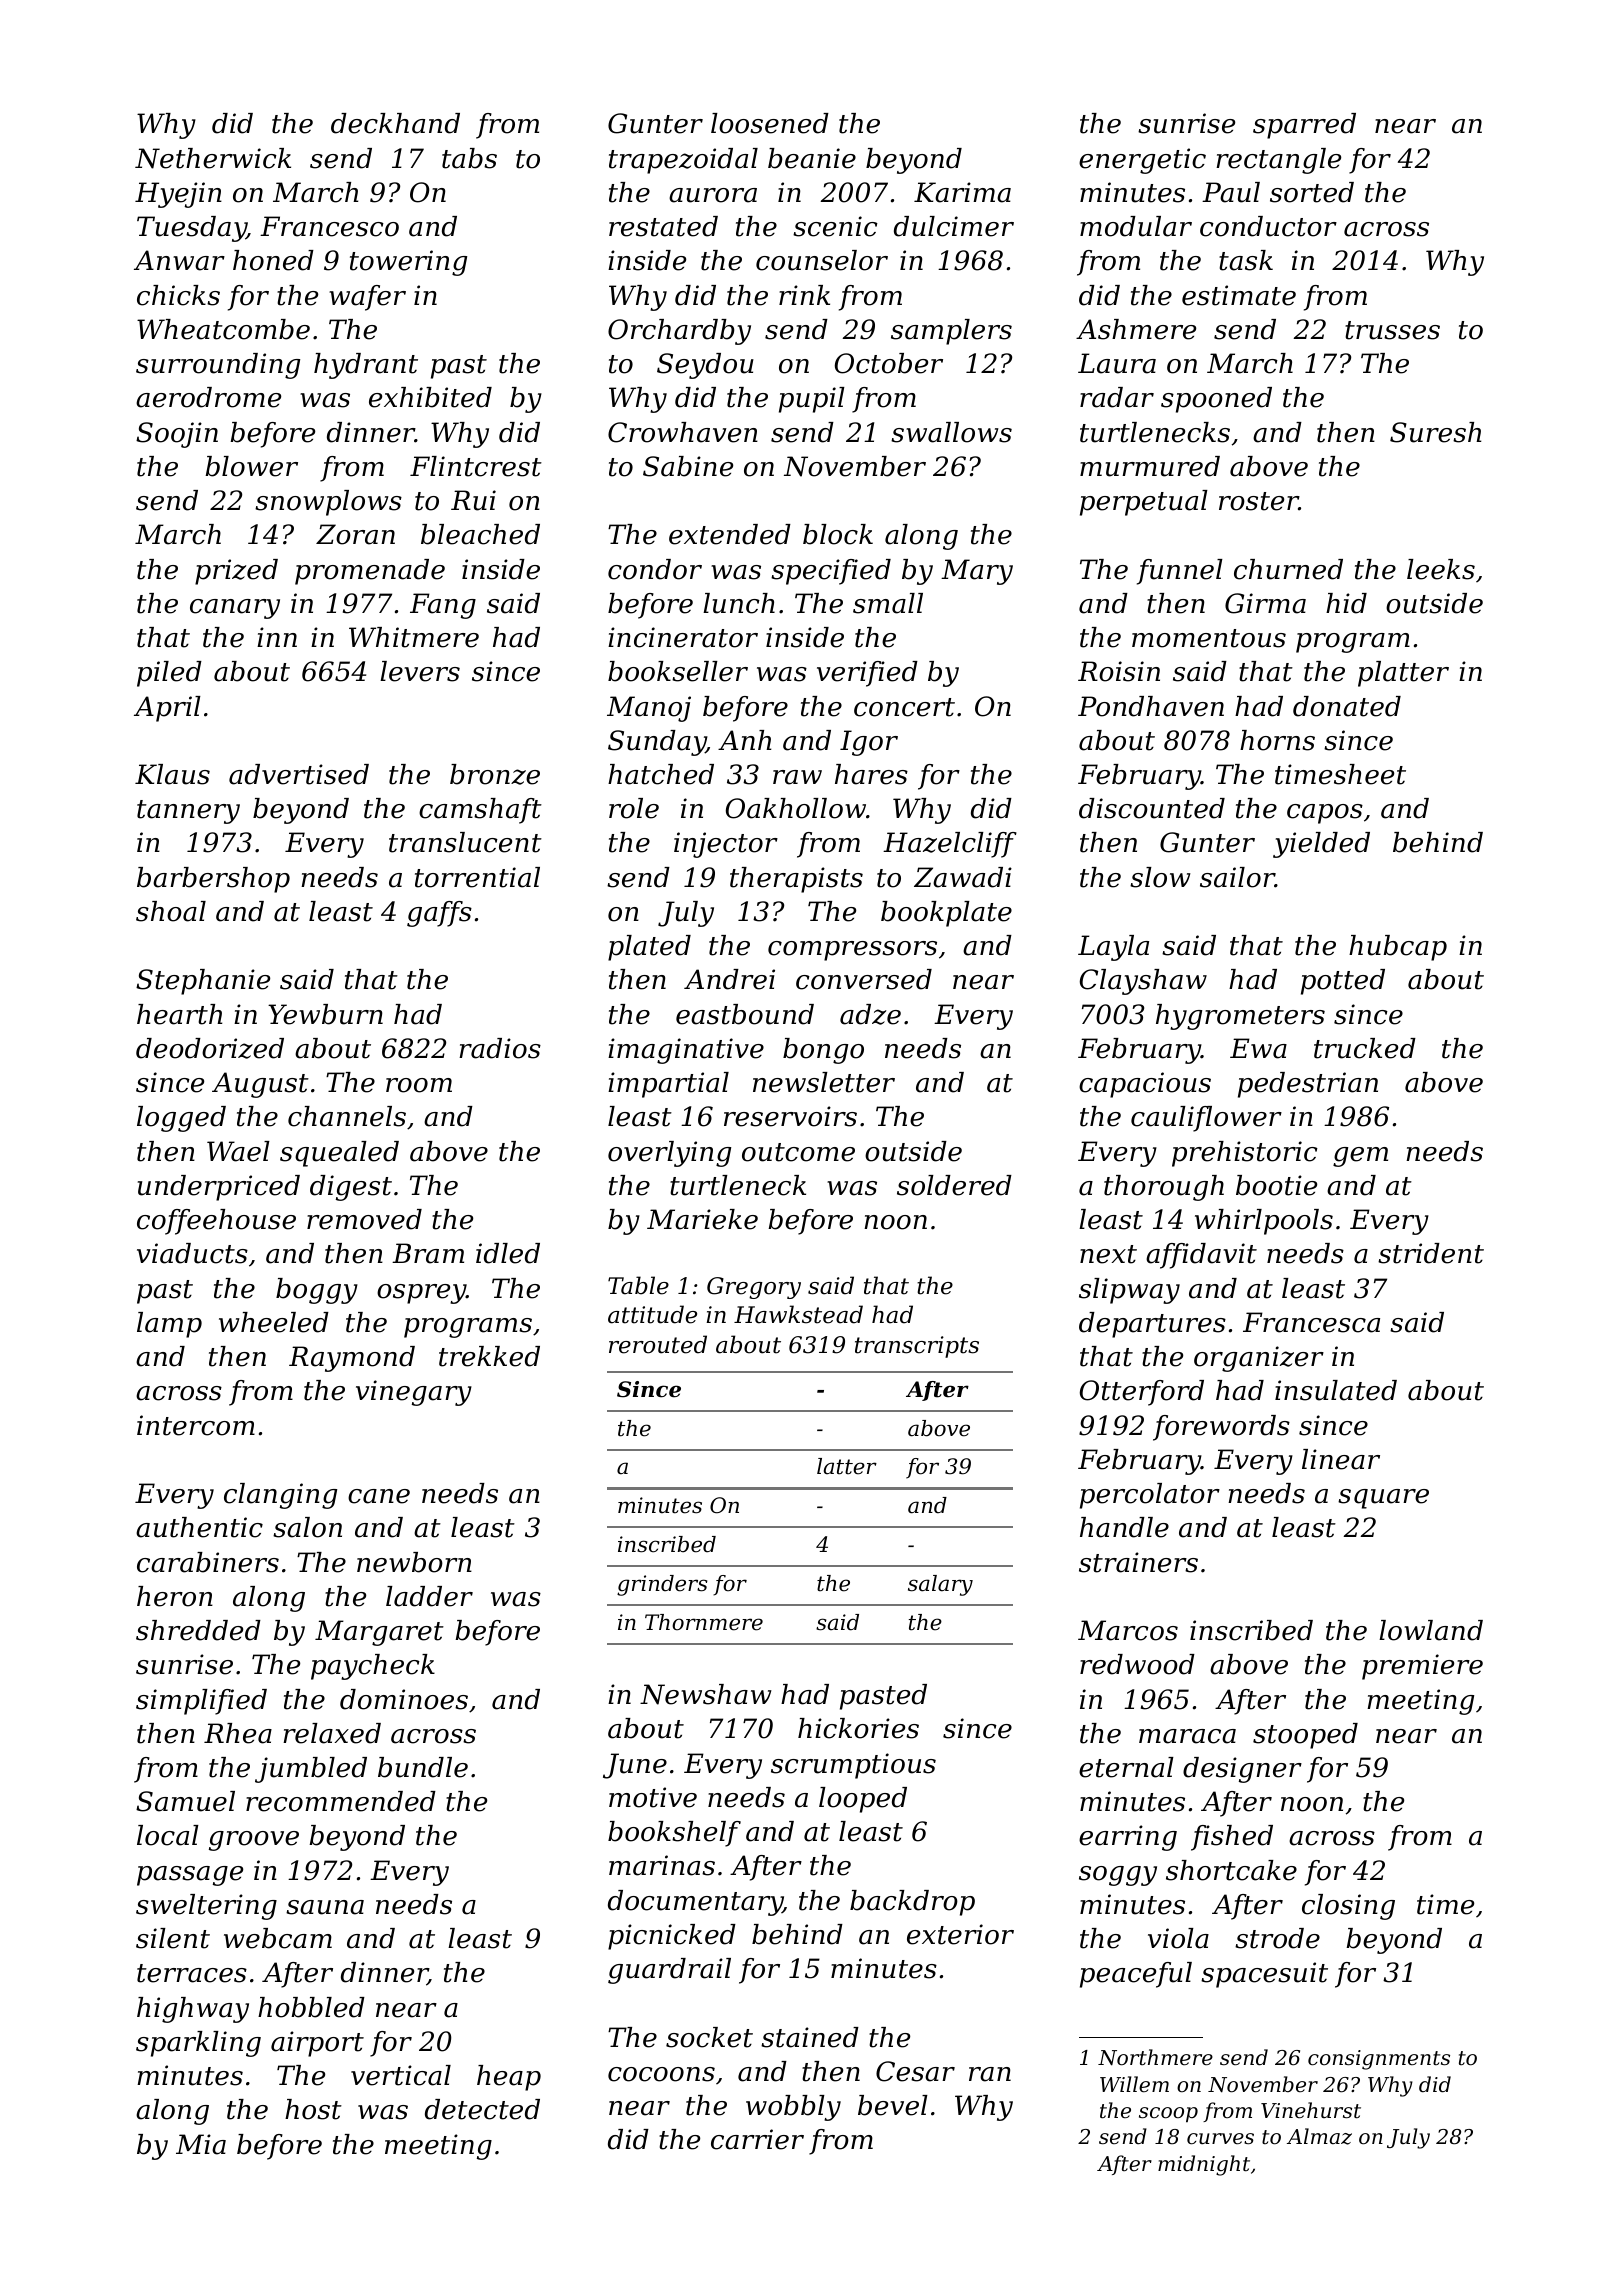 The height and width of the document is (2292, 1620). Describe the element at coordinates (770, 123) in the document. I see `loosened` at that location.
